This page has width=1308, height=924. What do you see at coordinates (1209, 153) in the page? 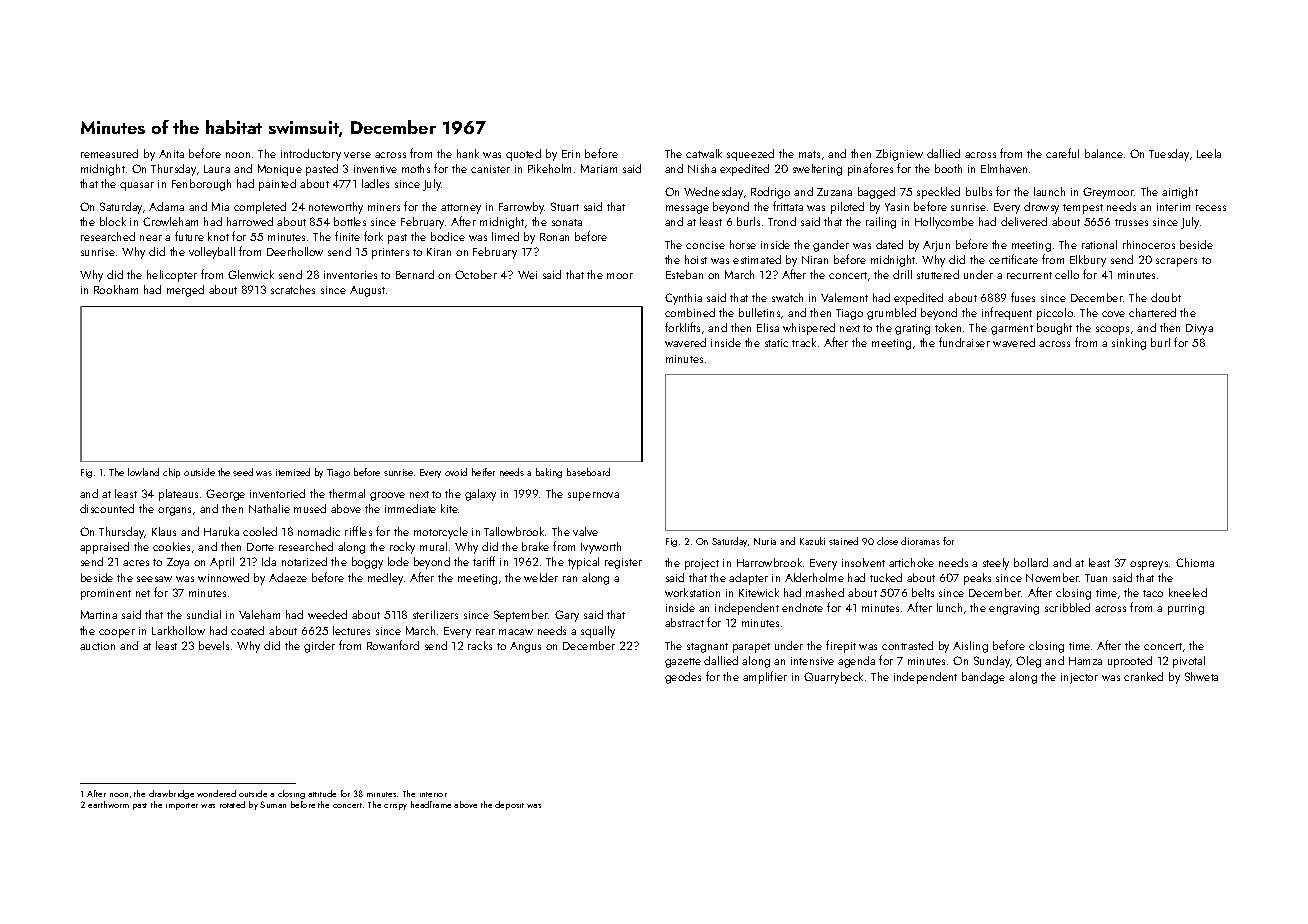
I see `Leela` at bounding box center [1209, 153].
